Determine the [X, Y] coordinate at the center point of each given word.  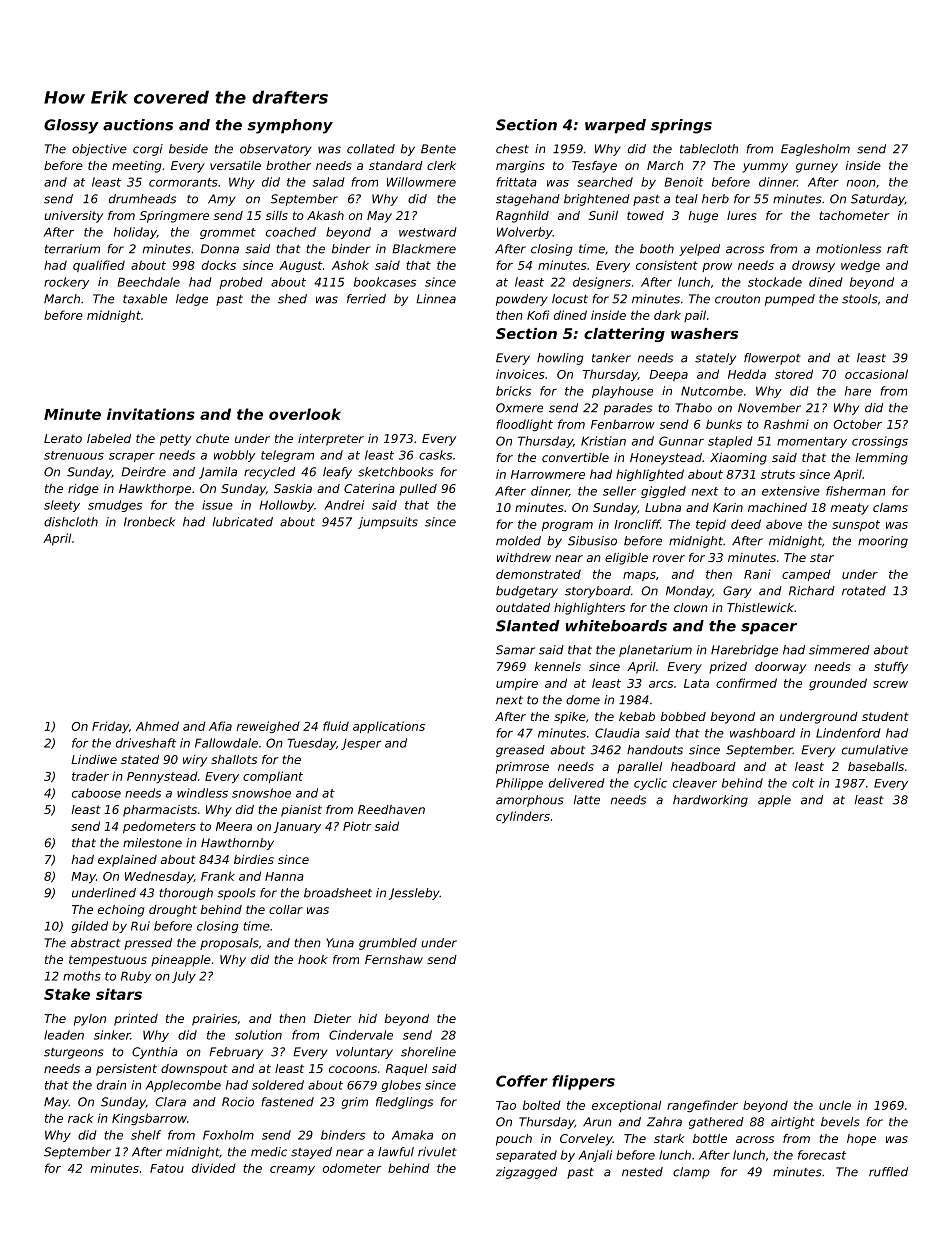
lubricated [243, 522]
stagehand [528, 200]
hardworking [710, 801]
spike [570, 718]
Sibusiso [592, 541]
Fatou [167, 1168]
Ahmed [157, 726]
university [73, 217]
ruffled [888, 1172]
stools [860, 299]
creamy [292, 1170]
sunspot [856, 526]
